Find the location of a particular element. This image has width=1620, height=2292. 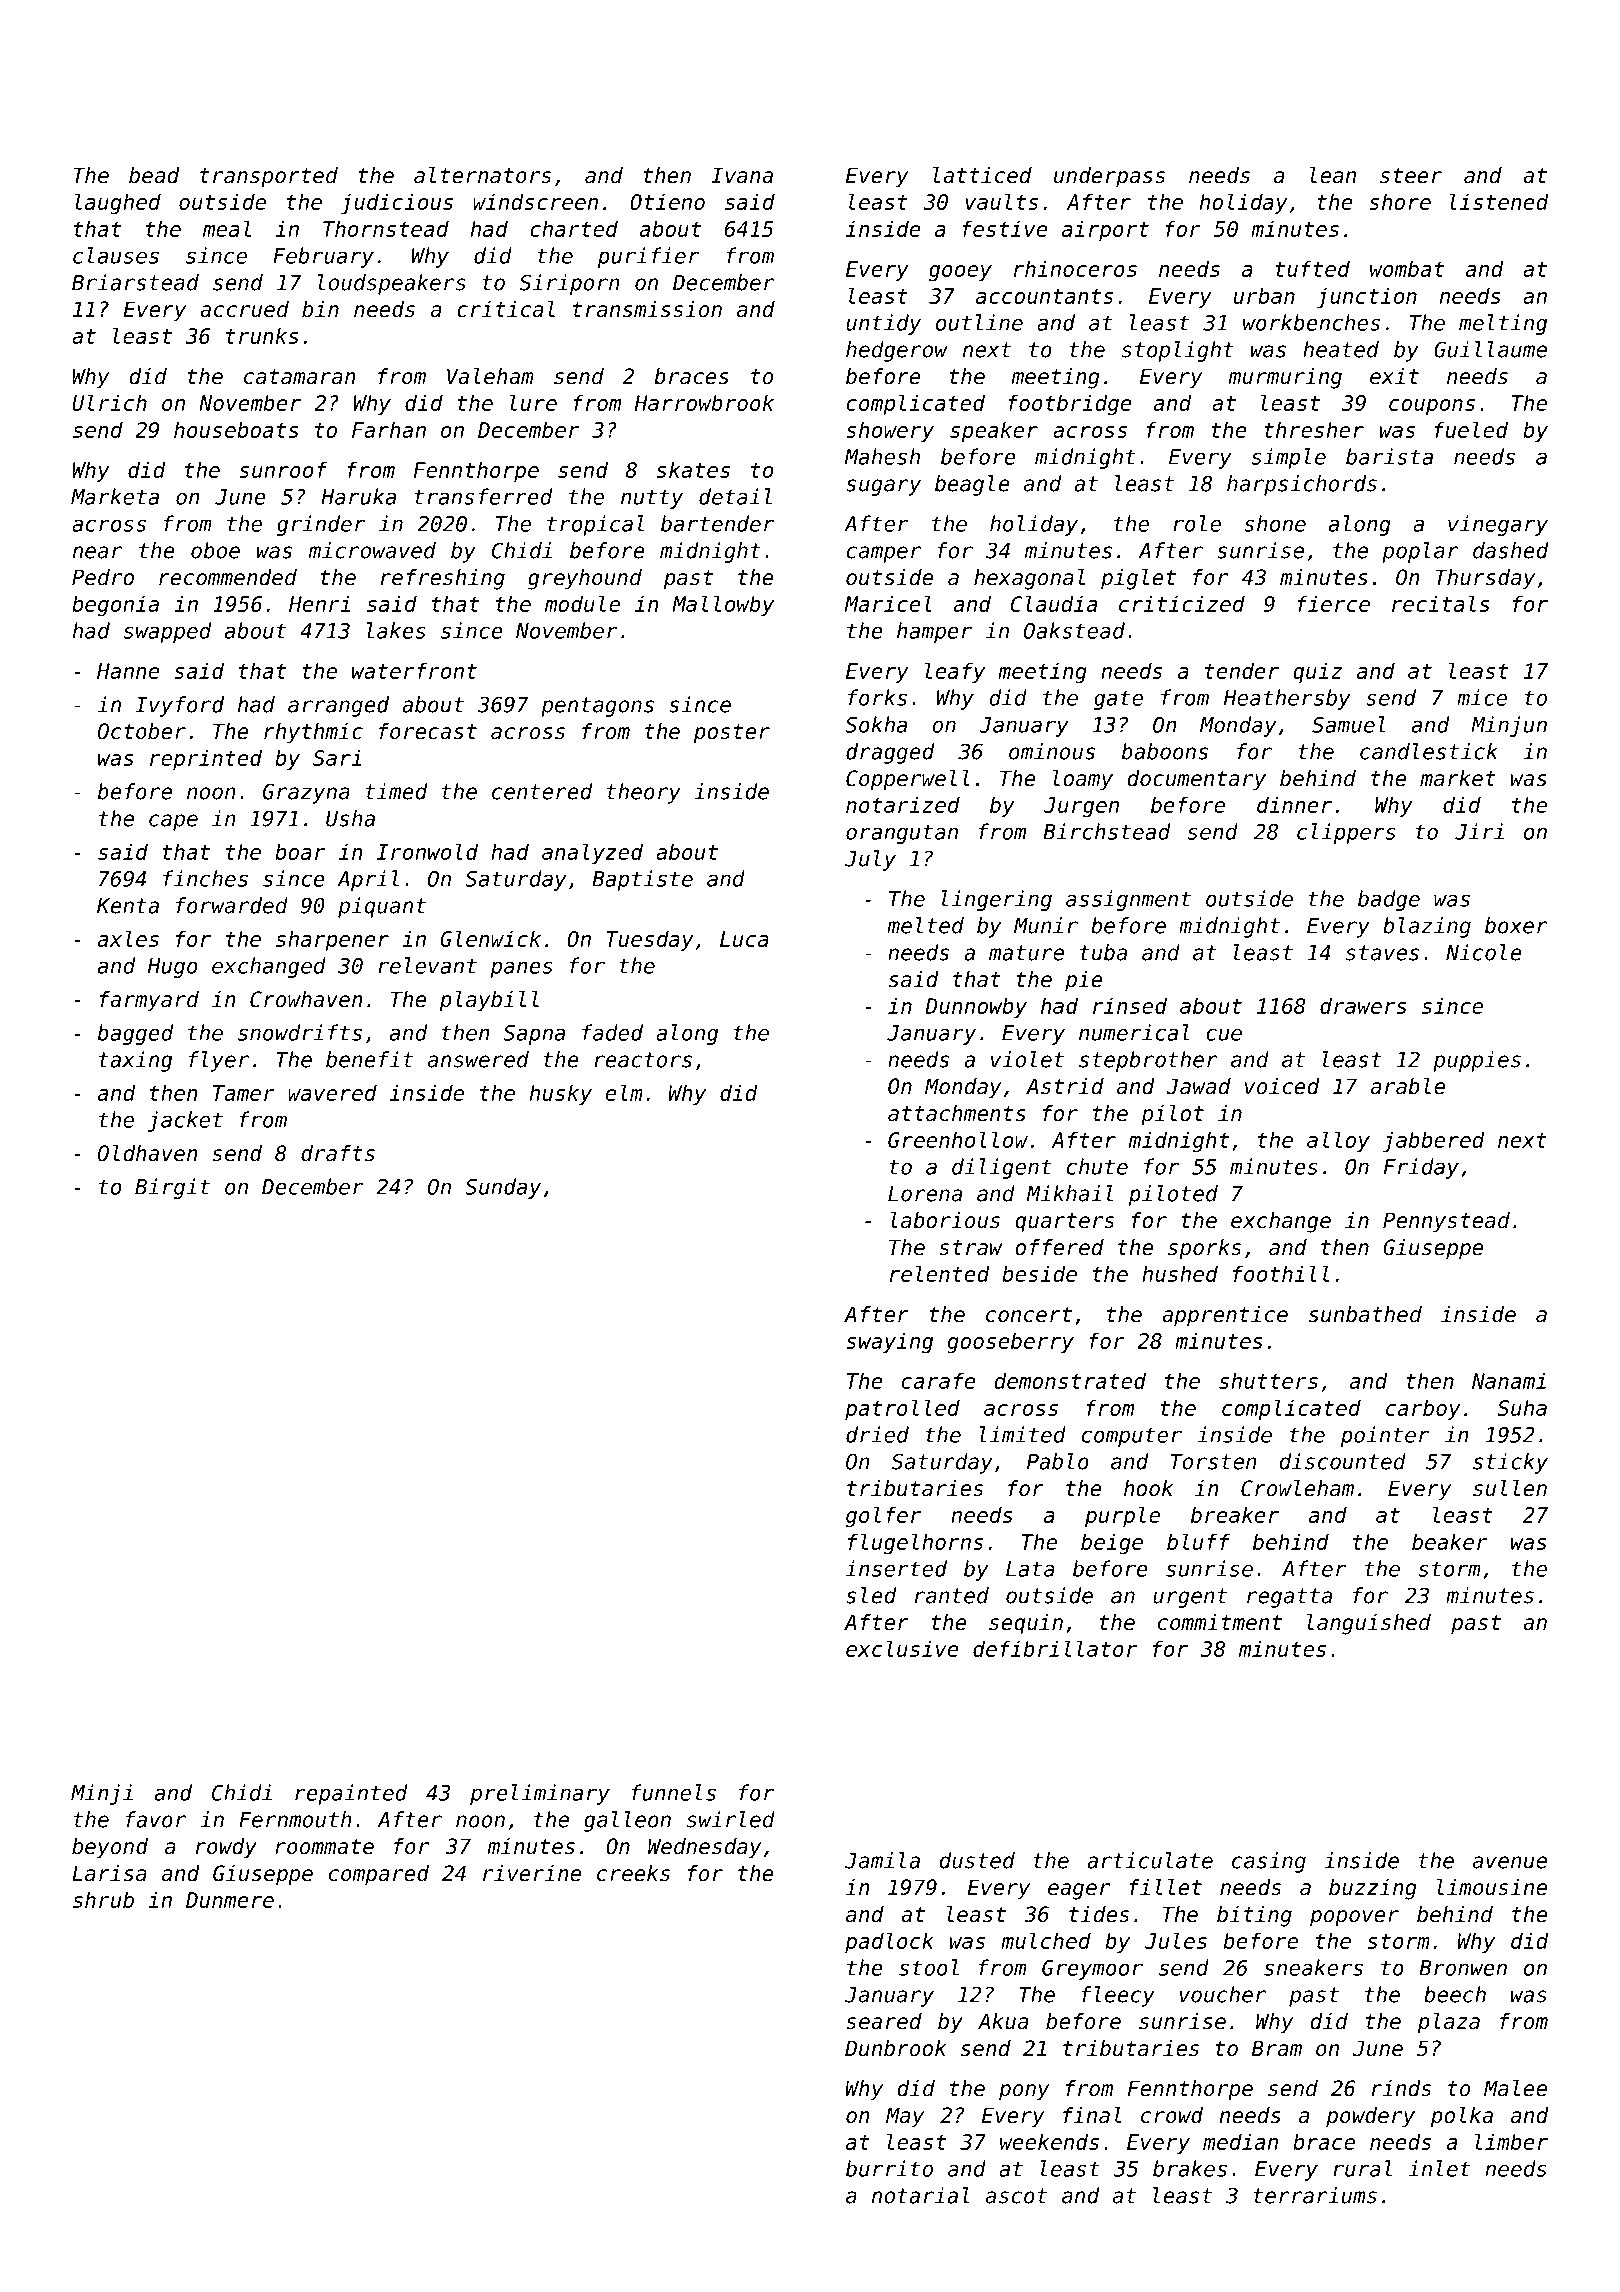

Lata is located at coordinates (1030, 1569).
